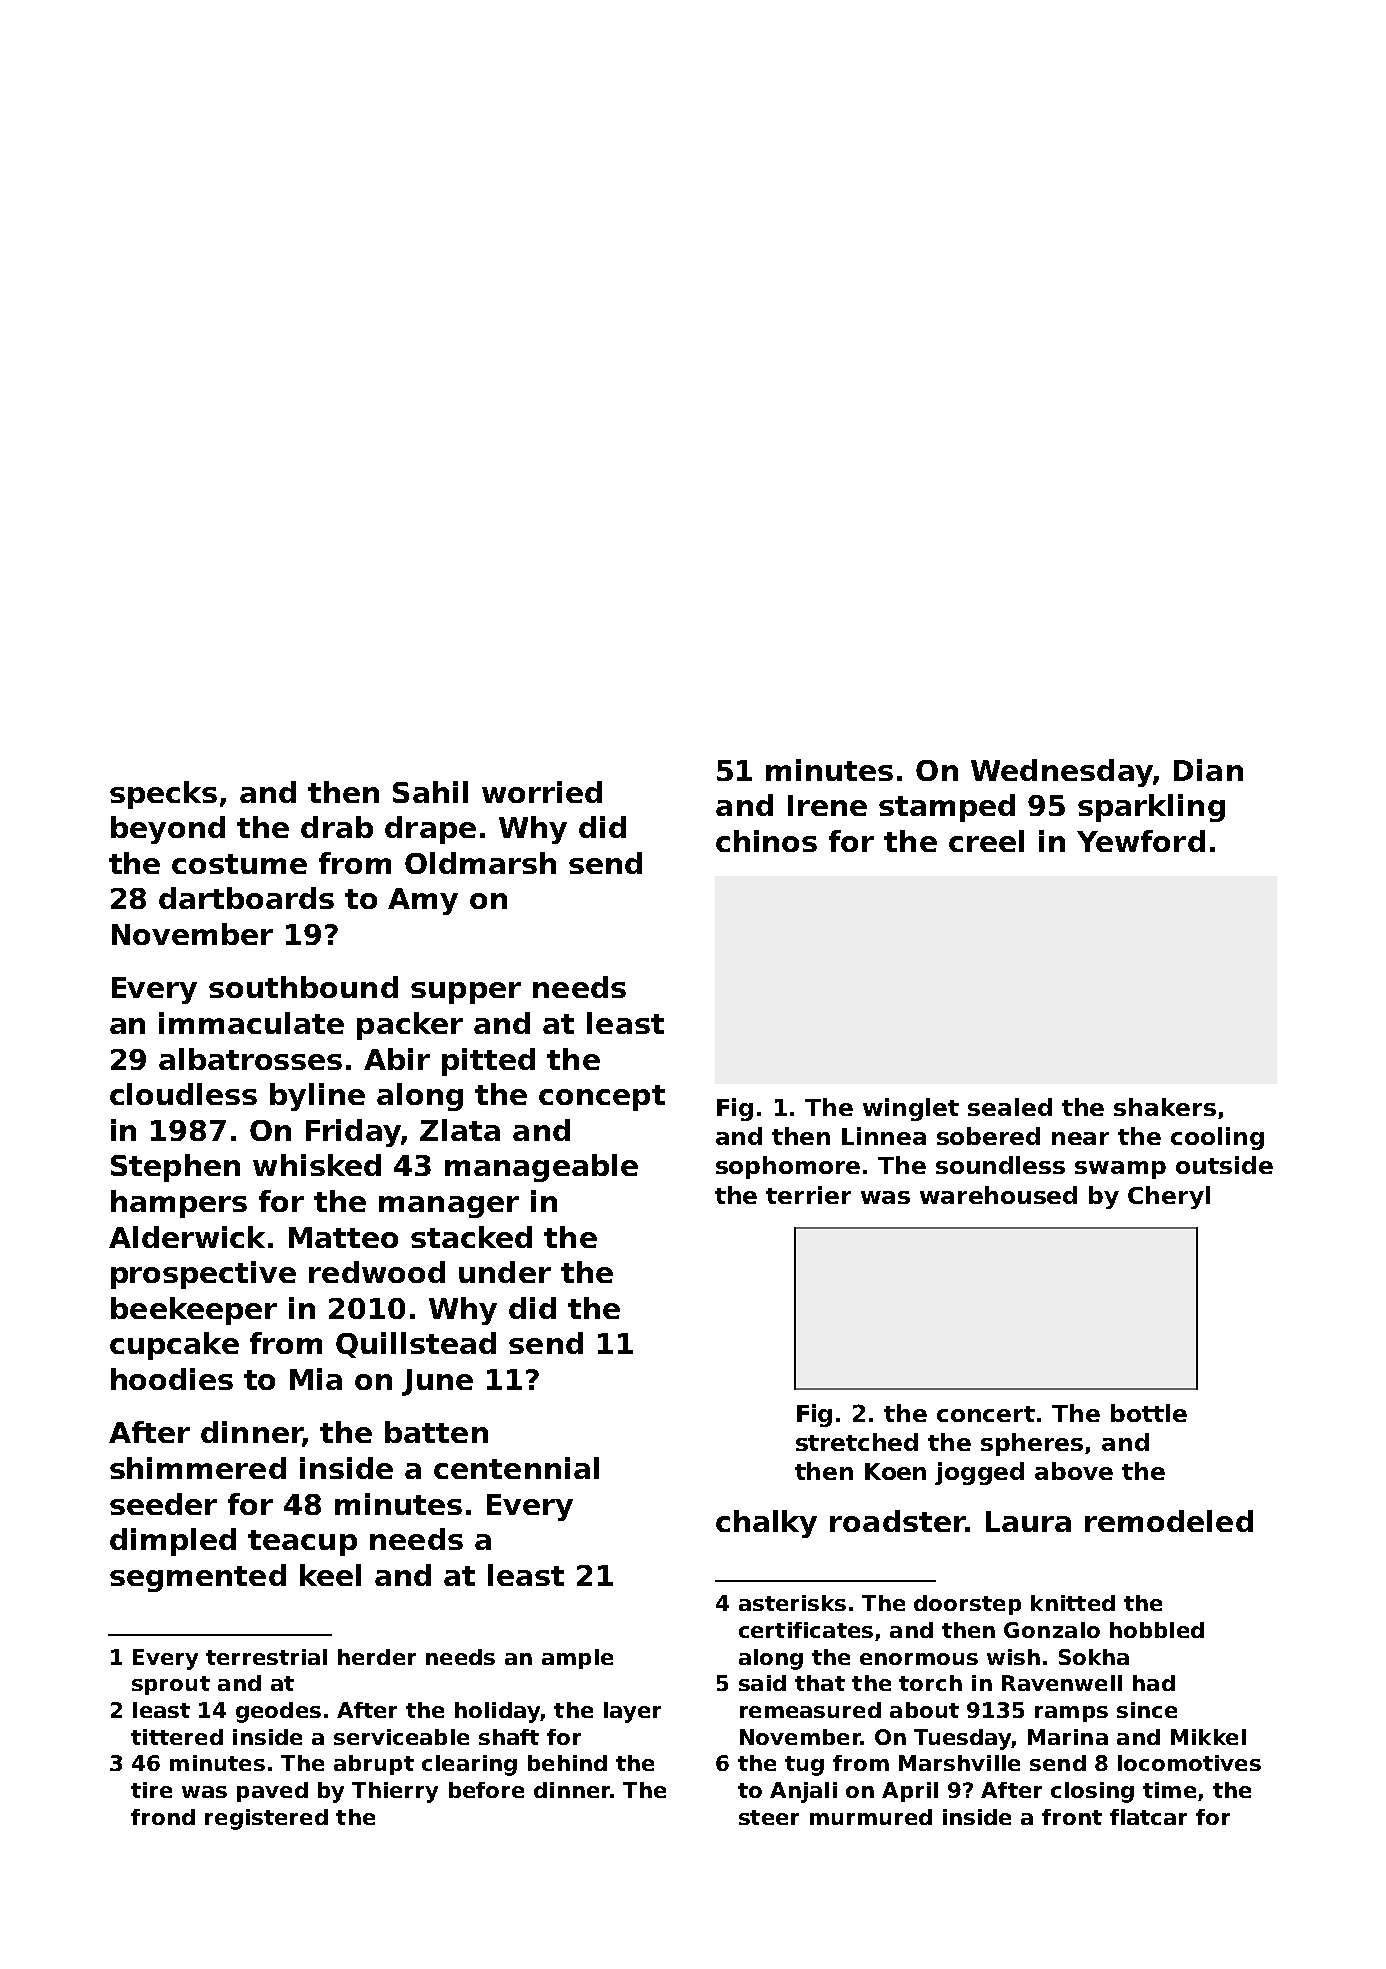 The width and height of the screenshot is (1386, 1969). What do you see at coordinates (1062, 773) in the screenshot?
I see `Wednesday` at bounding box center [1062, 773].
